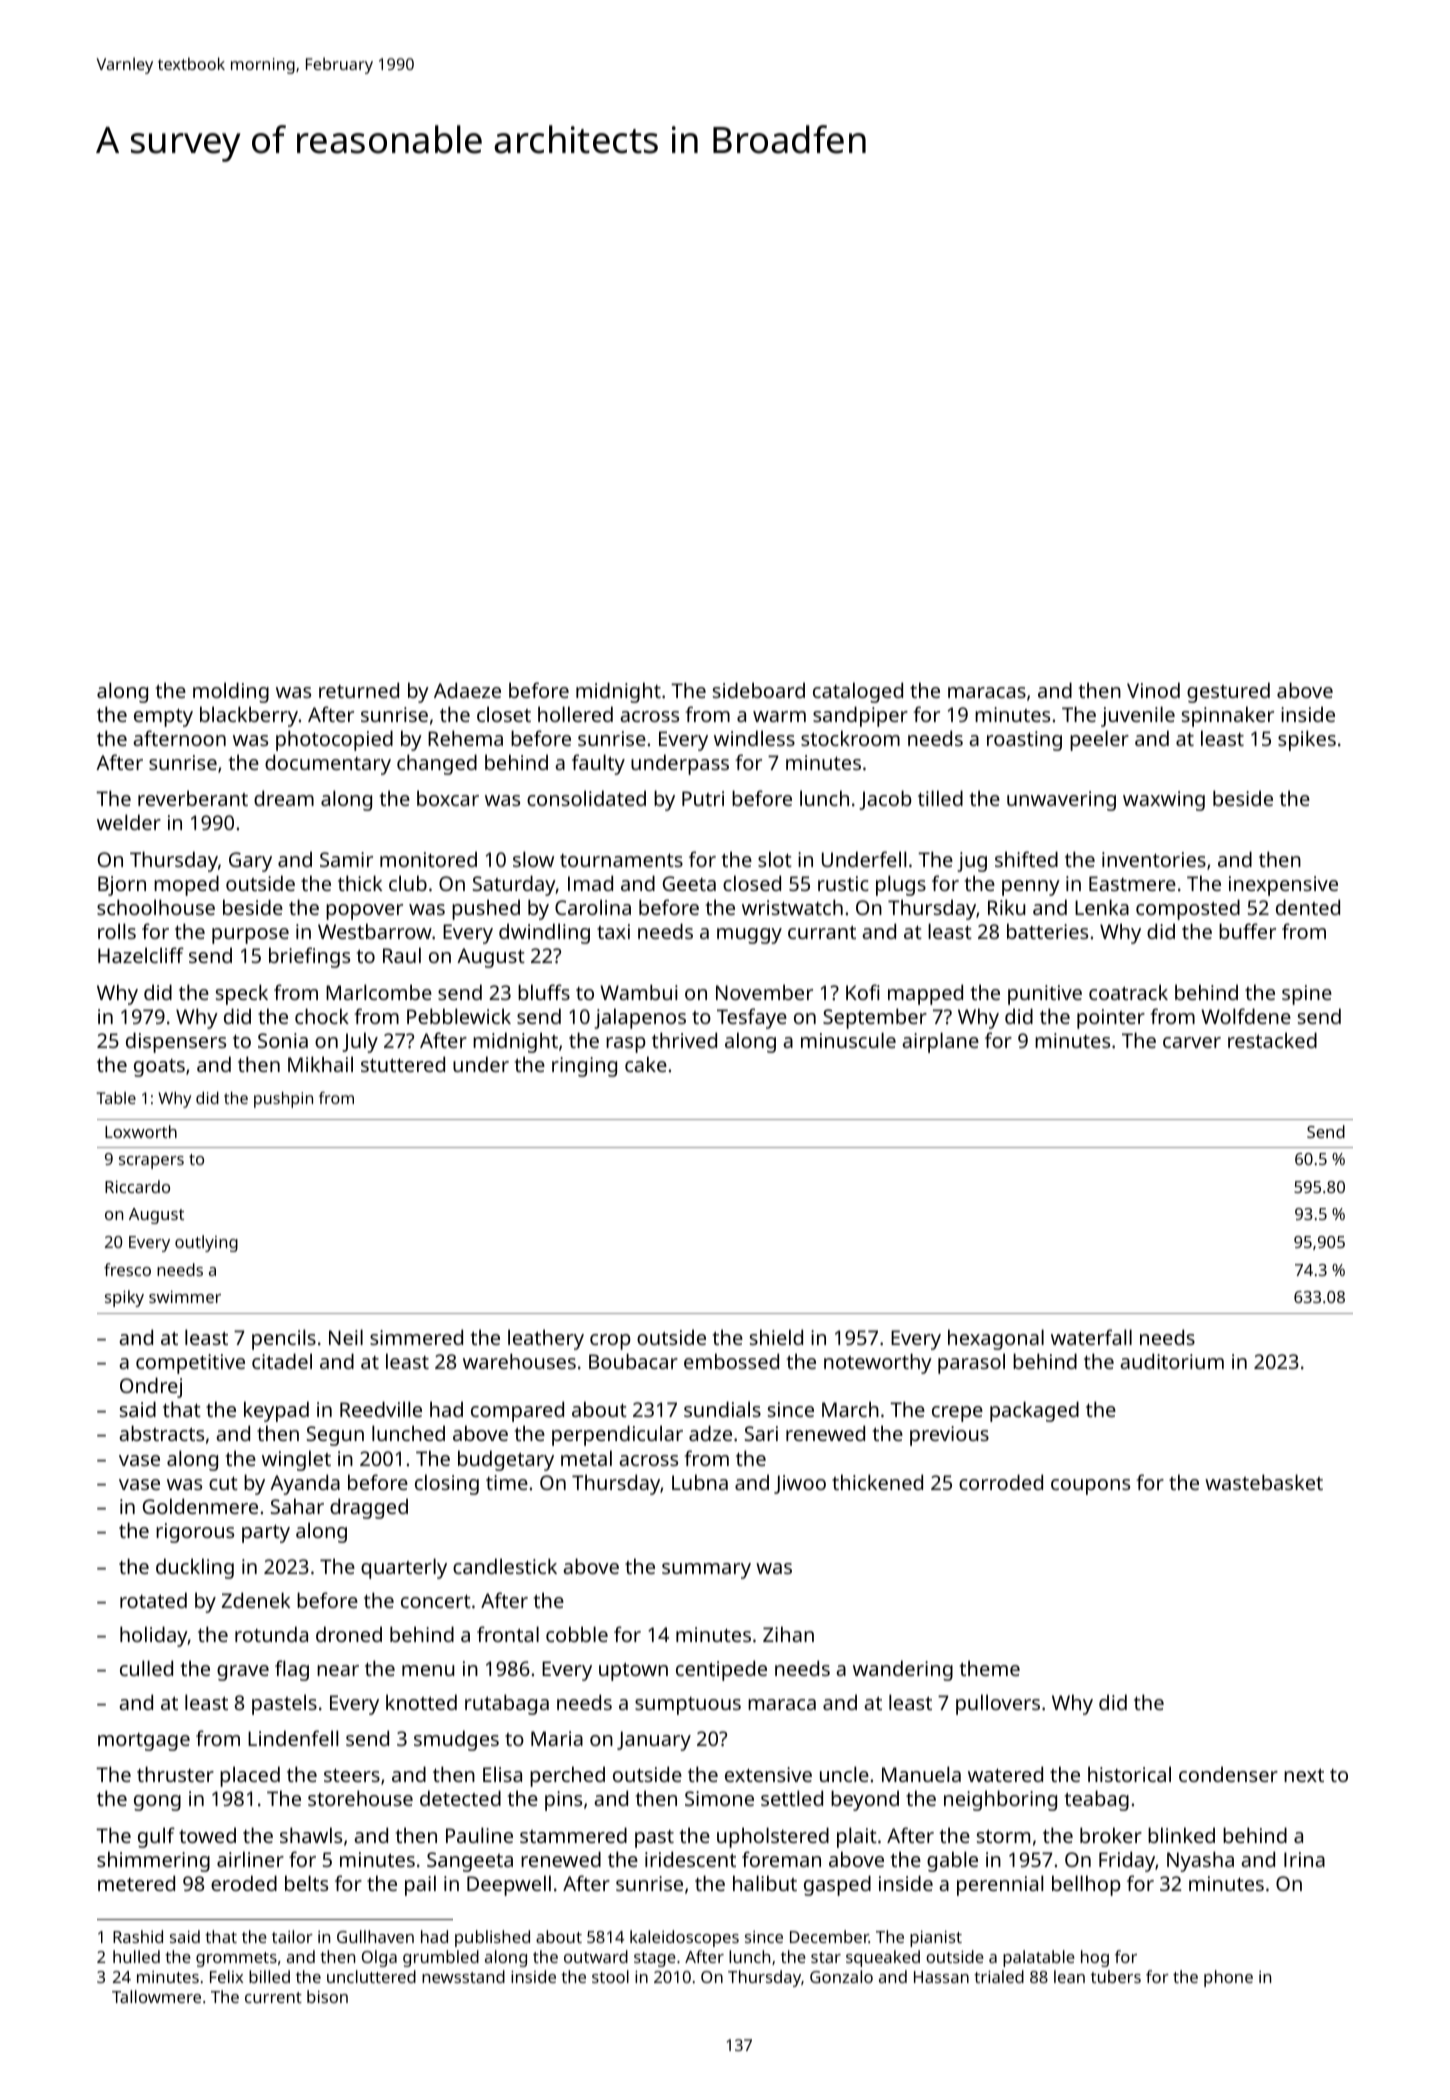  I want to click on theme, so click(989, 1668).
